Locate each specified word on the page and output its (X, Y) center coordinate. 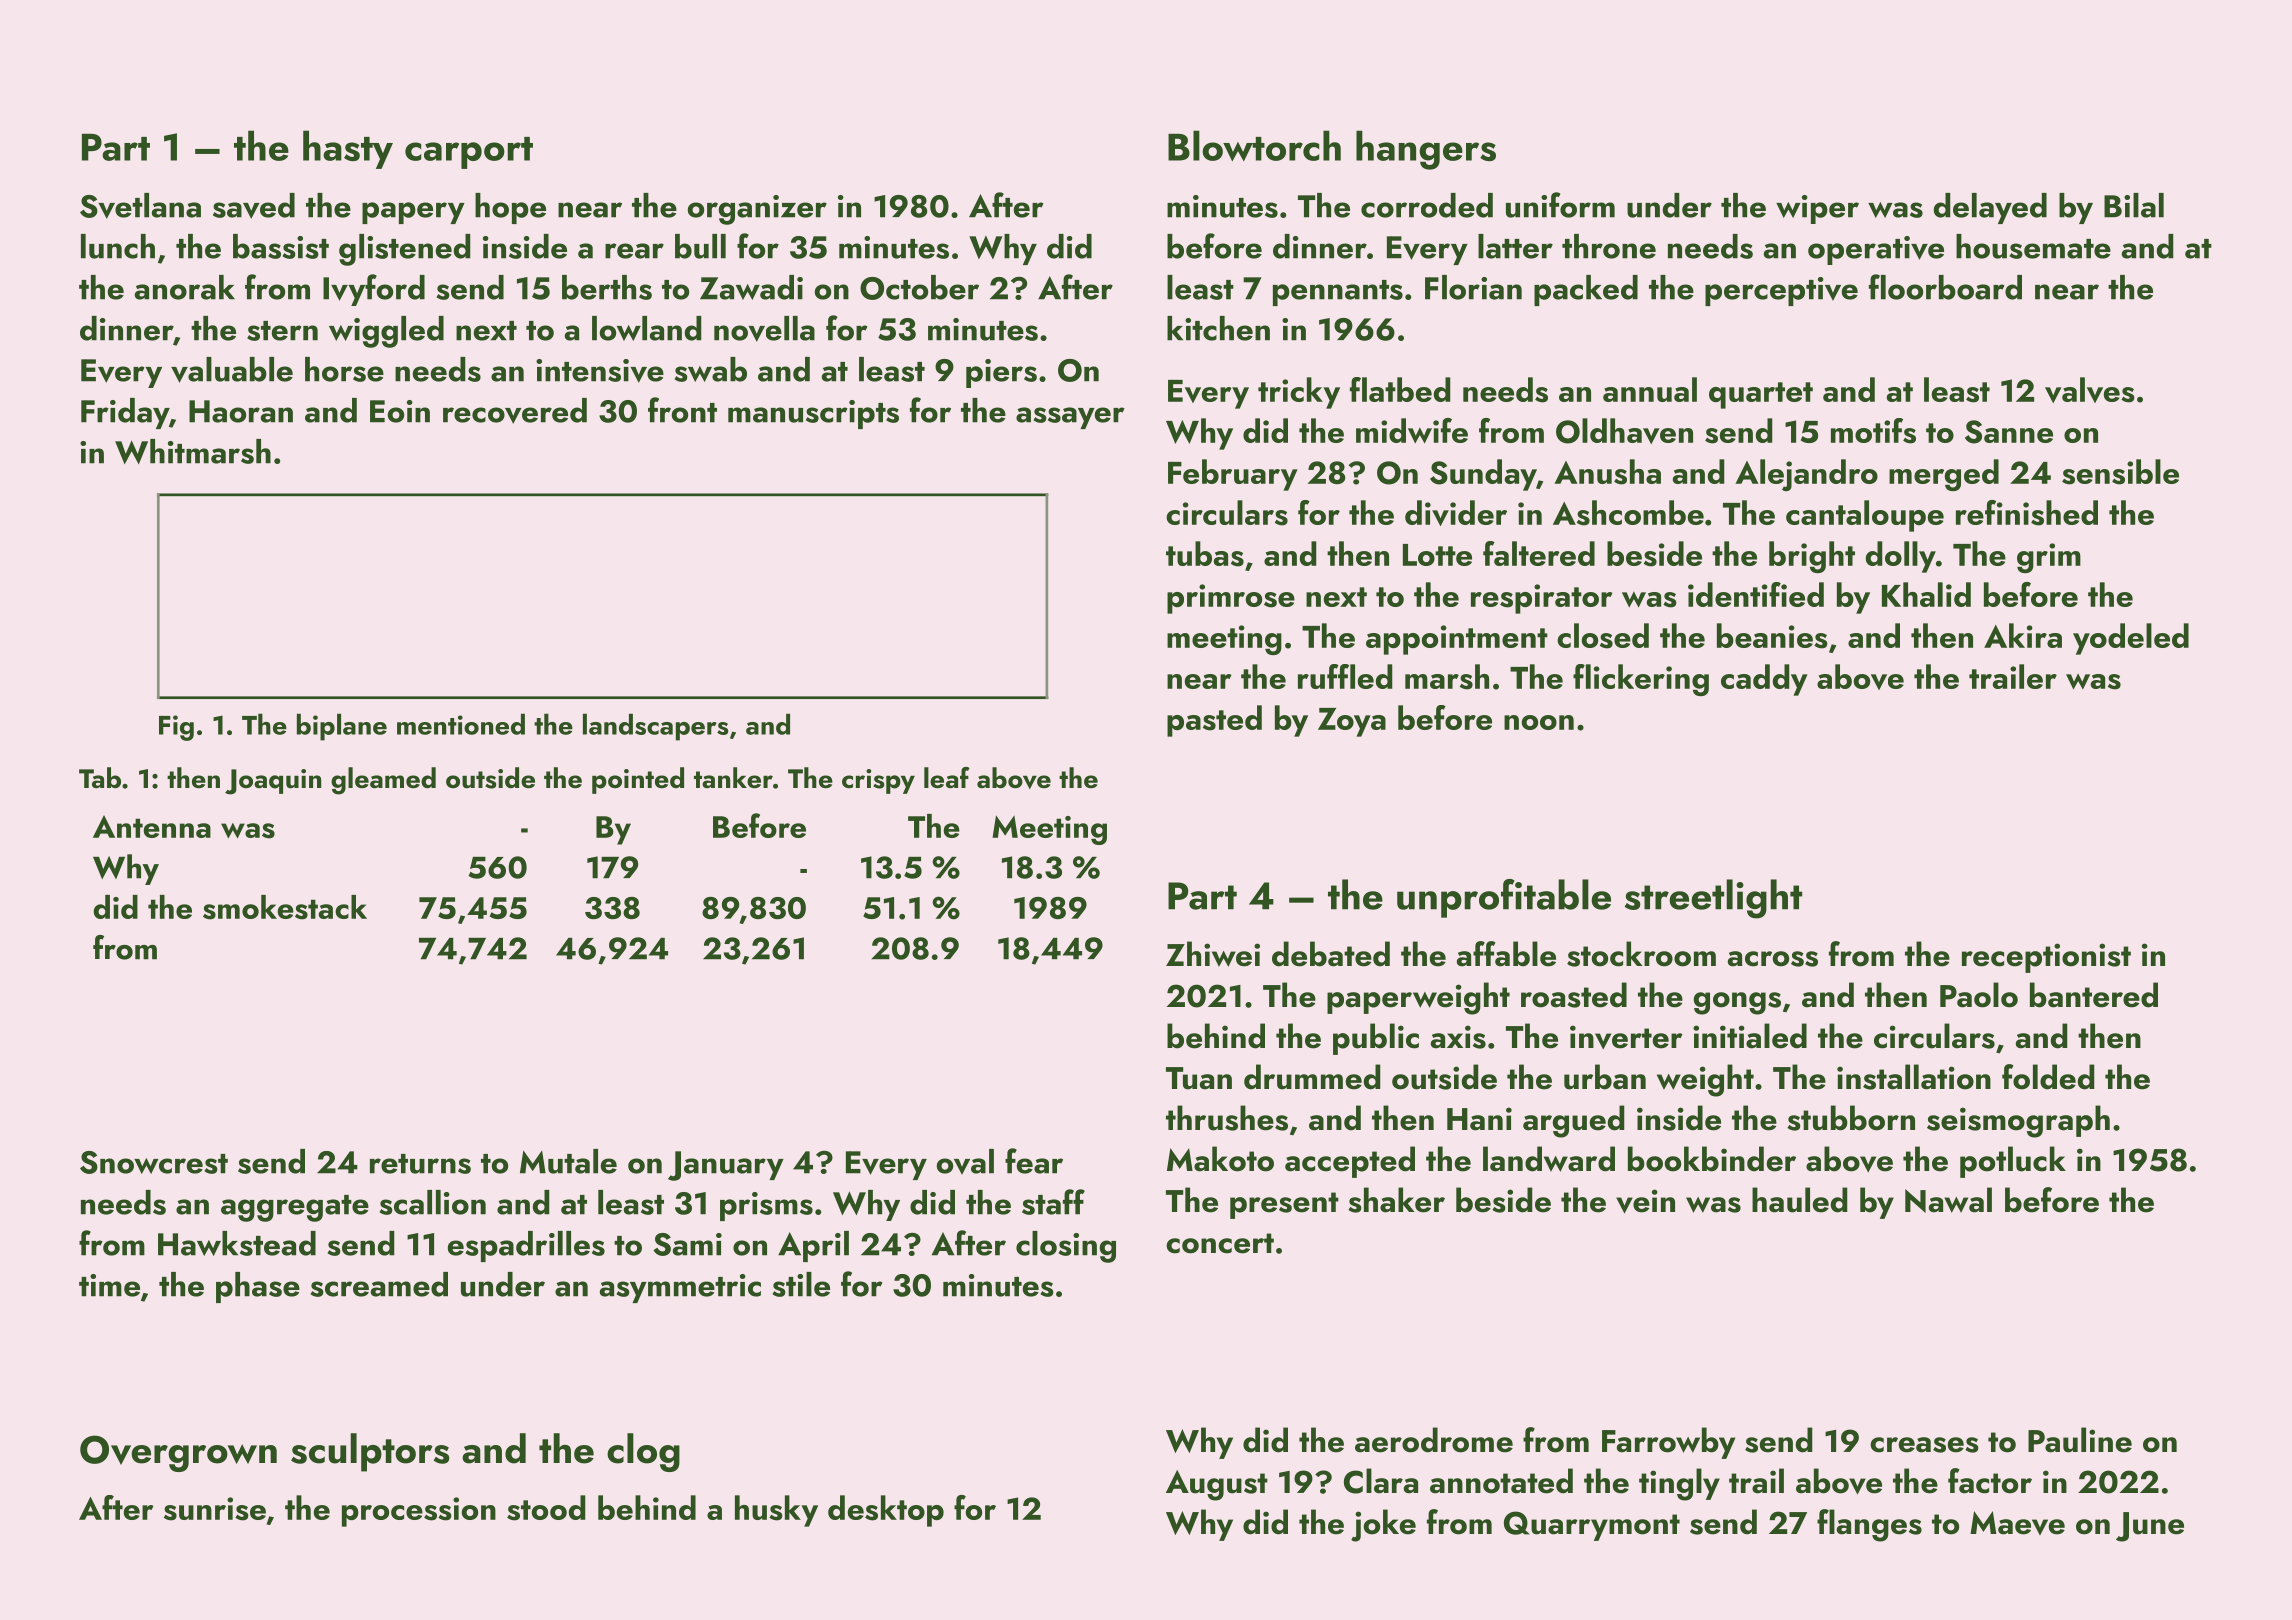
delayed (1990, 208)
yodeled (2131, 639)
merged (1944, 475)
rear (634, 251)
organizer (757, 210)
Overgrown (178, 1453)
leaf (947, 778)
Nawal (1948, 1200)
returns (420, 1164)
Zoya (1352, 722)
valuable (232, 370)
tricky (1299, 393)
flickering (1641, 680)
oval (965, 1161)
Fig (176, 728)
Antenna (152, 826)
